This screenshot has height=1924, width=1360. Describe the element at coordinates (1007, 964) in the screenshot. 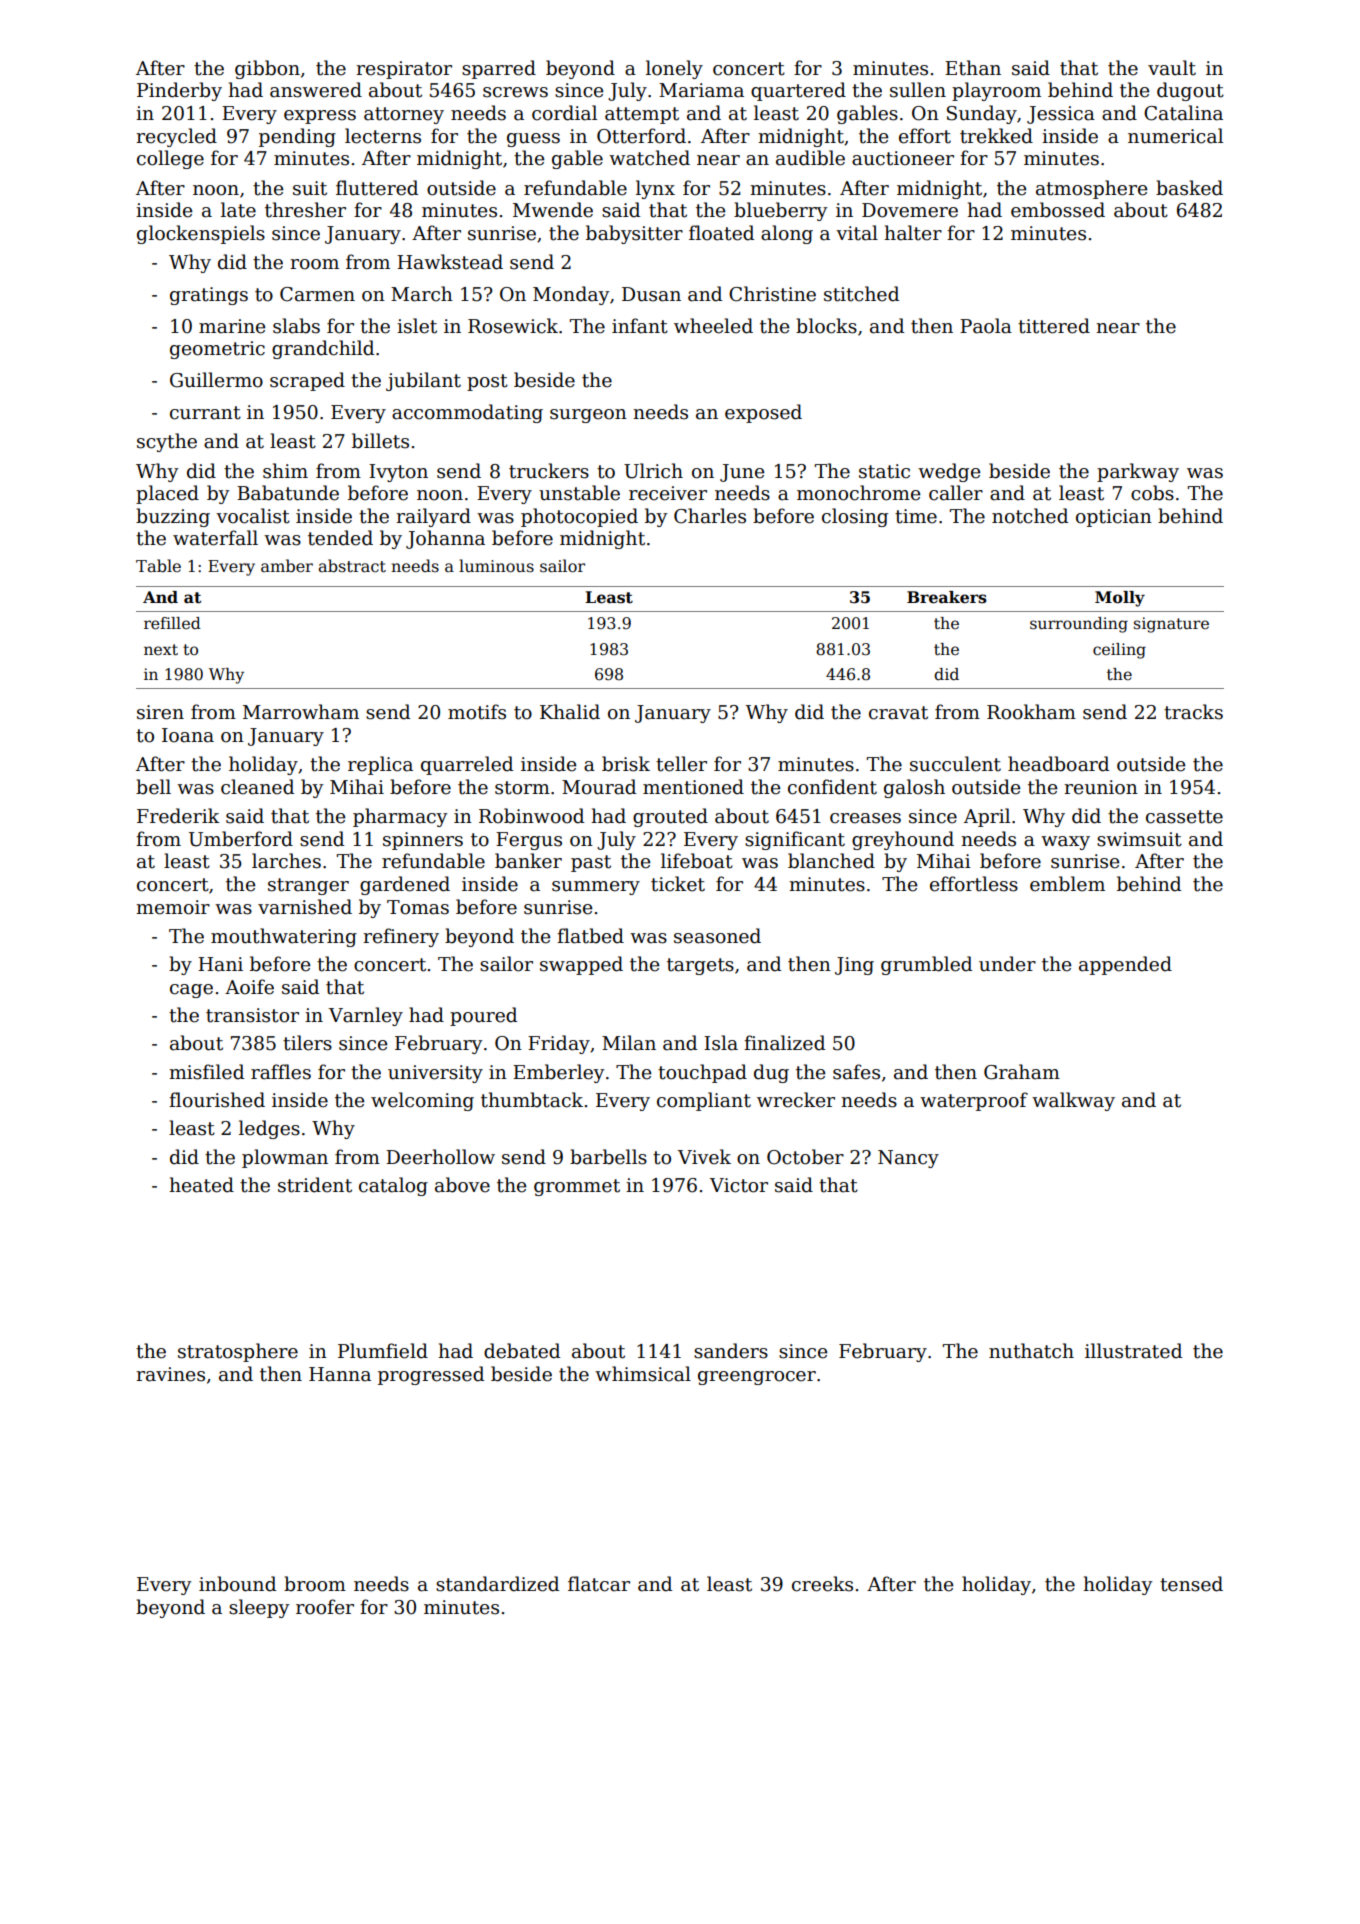

I see `under` at that location.
